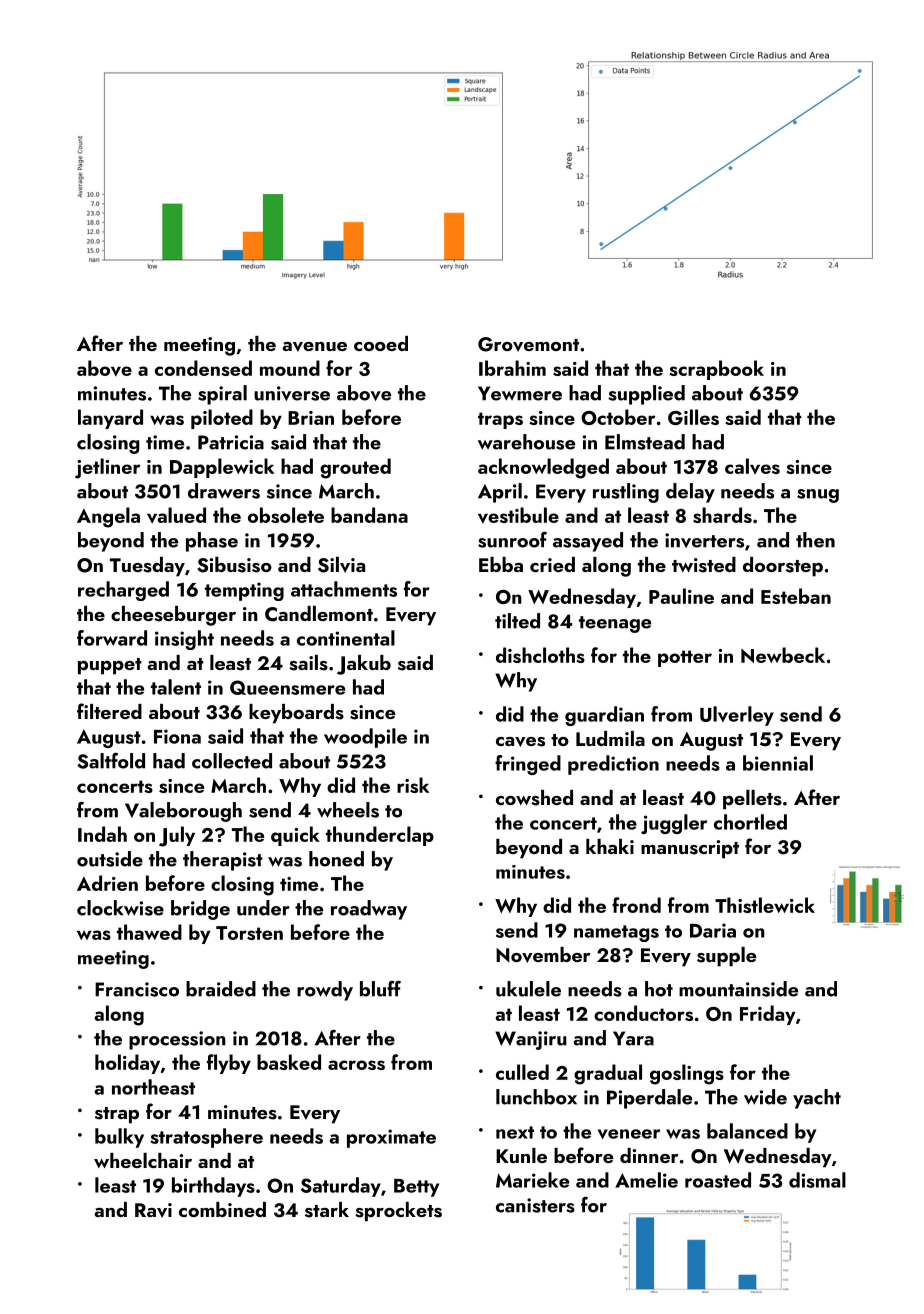  Describe the element at coordinates (716, 370) in the page. I see `scrapbook` at that location.
